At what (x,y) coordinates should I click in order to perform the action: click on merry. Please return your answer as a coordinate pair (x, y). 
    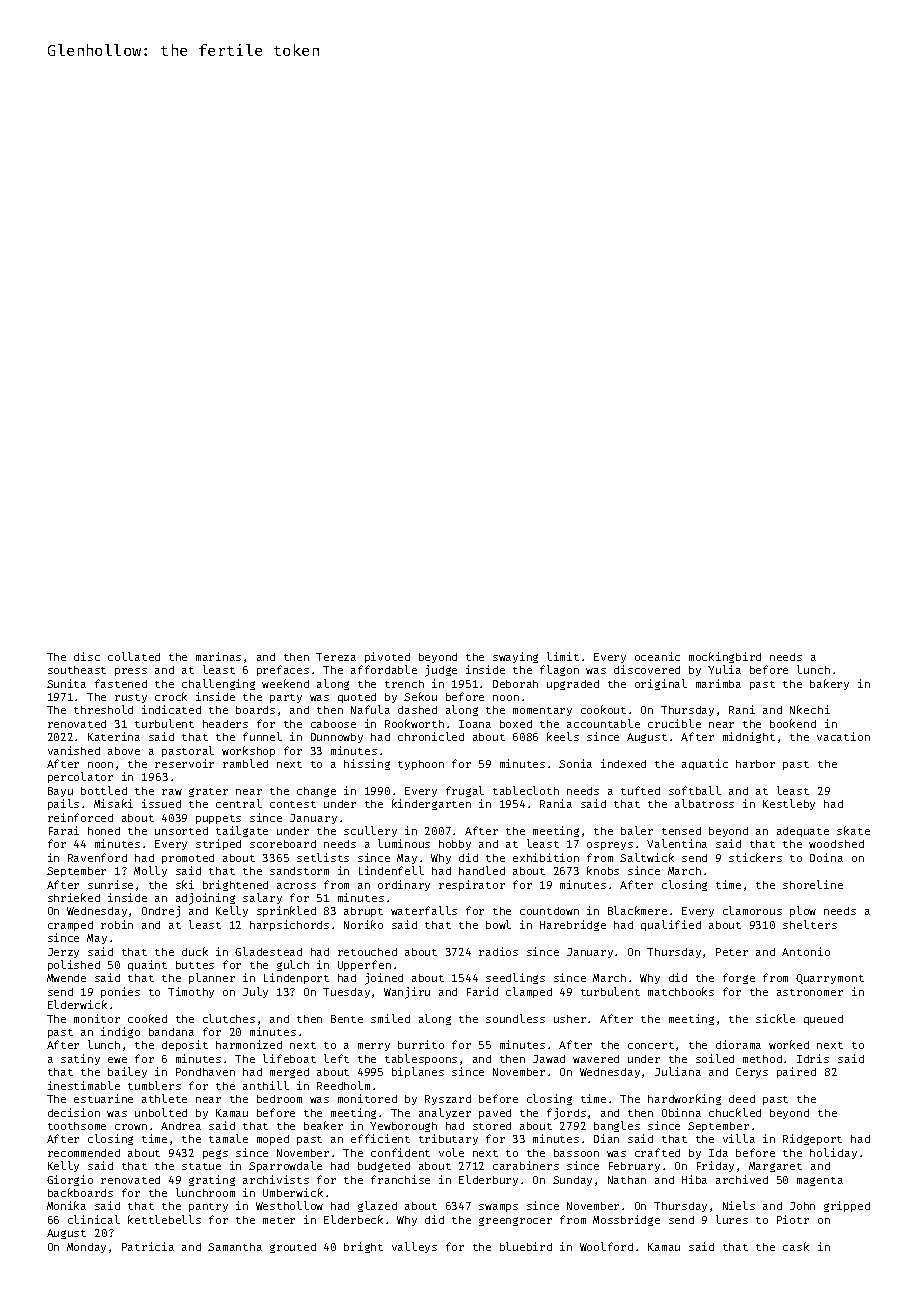
    Looking at the image, I should click on (374, 1047).
